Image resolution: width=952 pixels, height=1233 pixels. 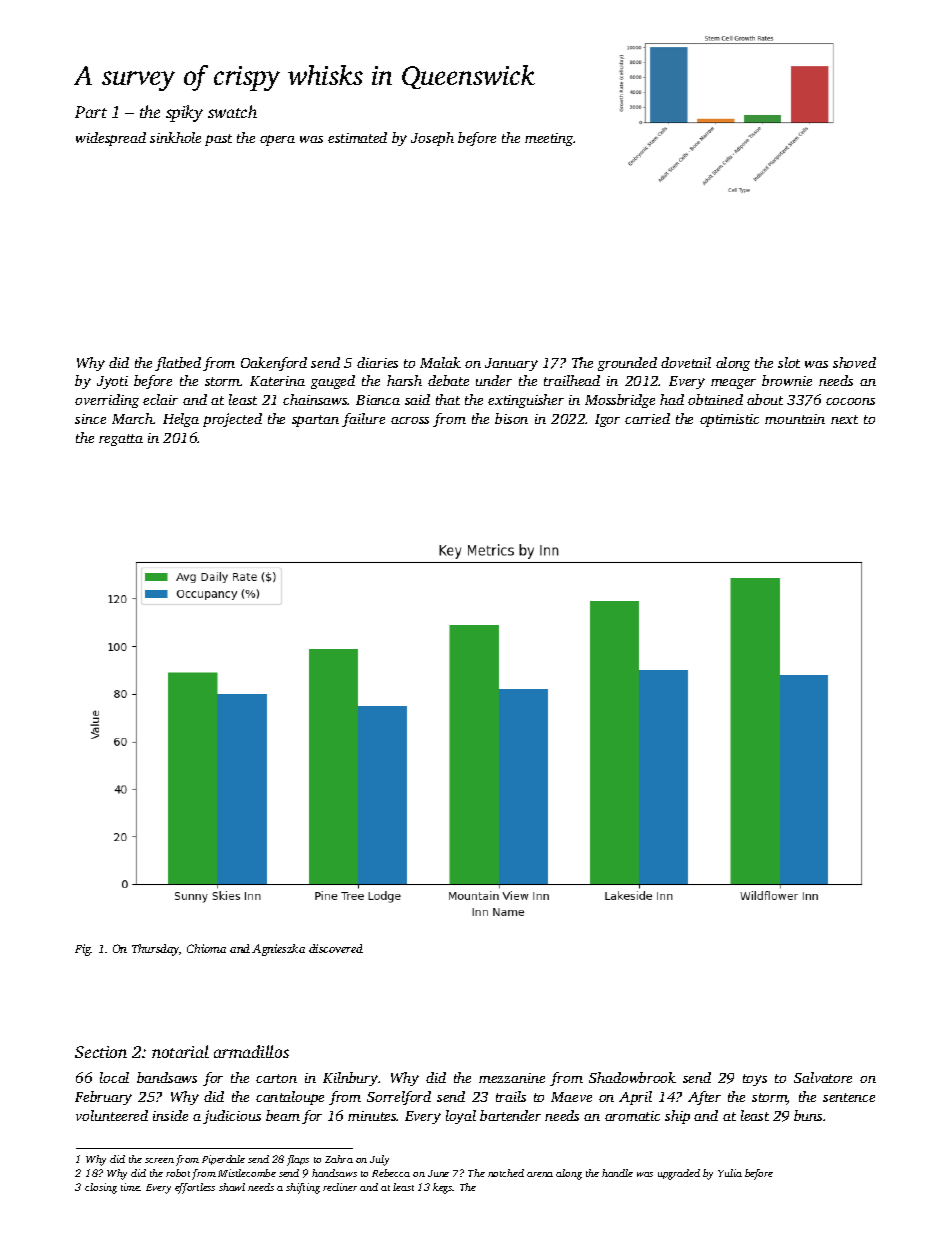 I want to click on across, so click(x=410, y=420).
